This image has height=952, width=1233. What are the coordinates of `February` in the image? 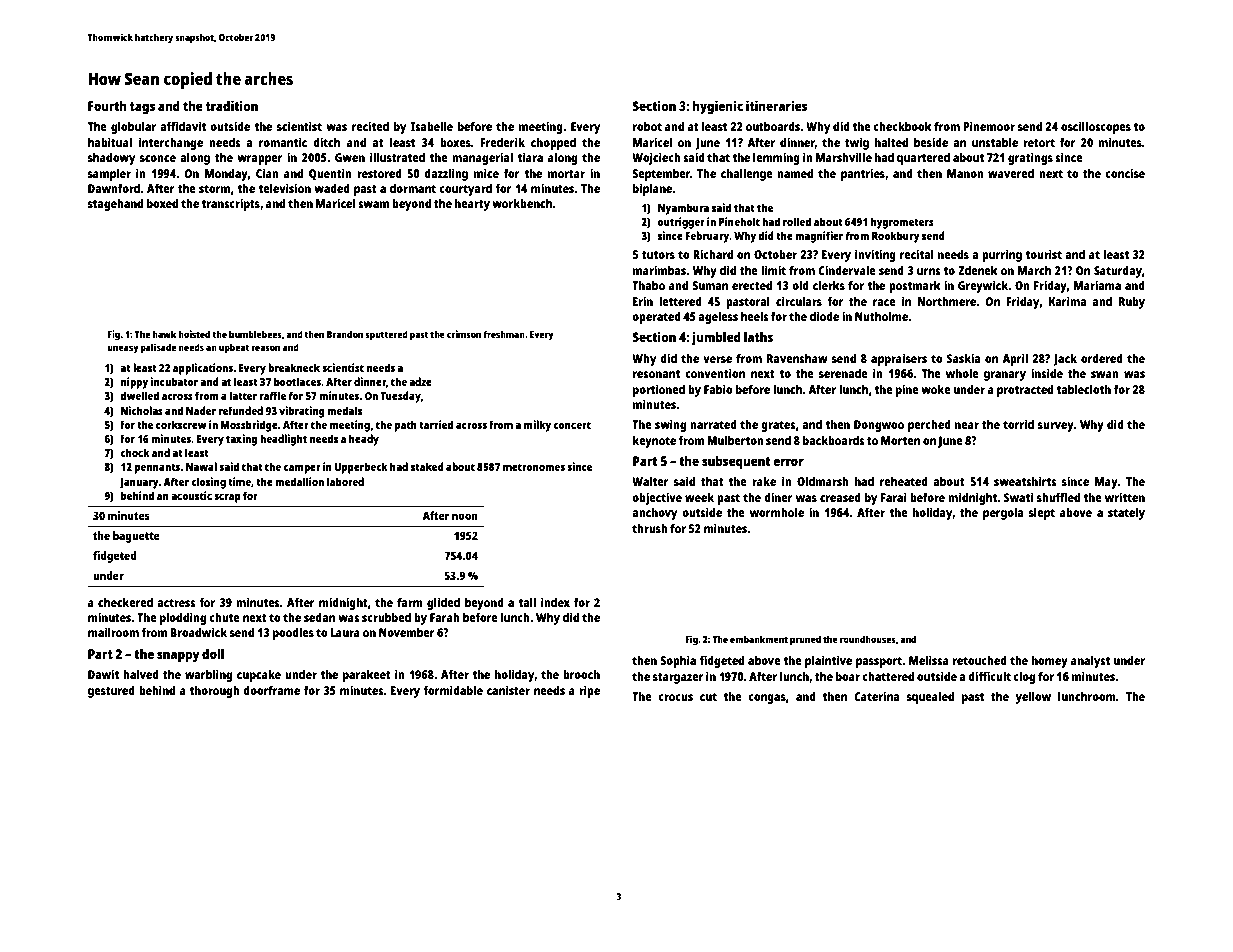 It's located at (707, 237).
